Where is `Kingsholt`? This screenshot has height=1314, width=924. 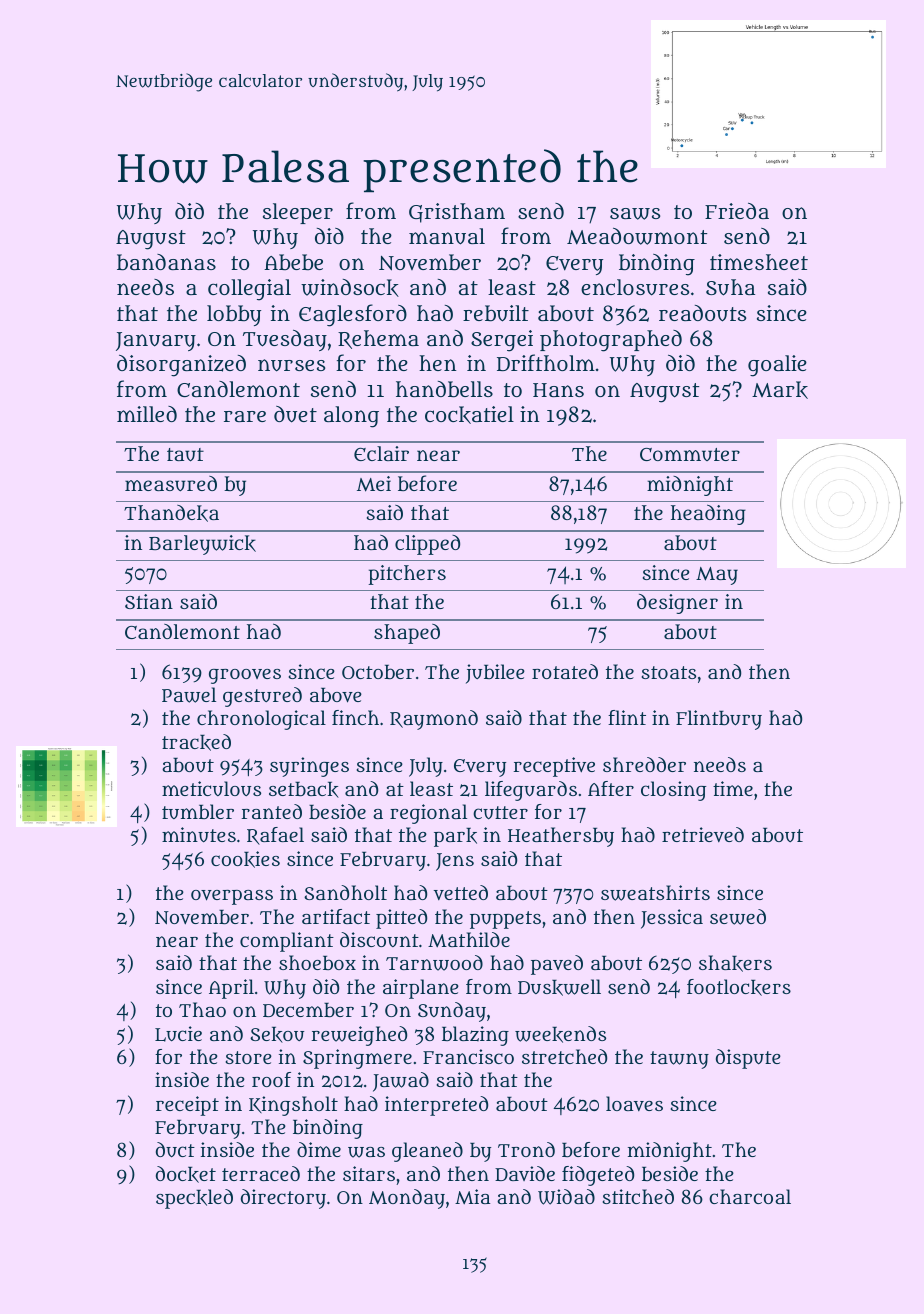 Kingsholt is located at coordinates (293, 1106).
